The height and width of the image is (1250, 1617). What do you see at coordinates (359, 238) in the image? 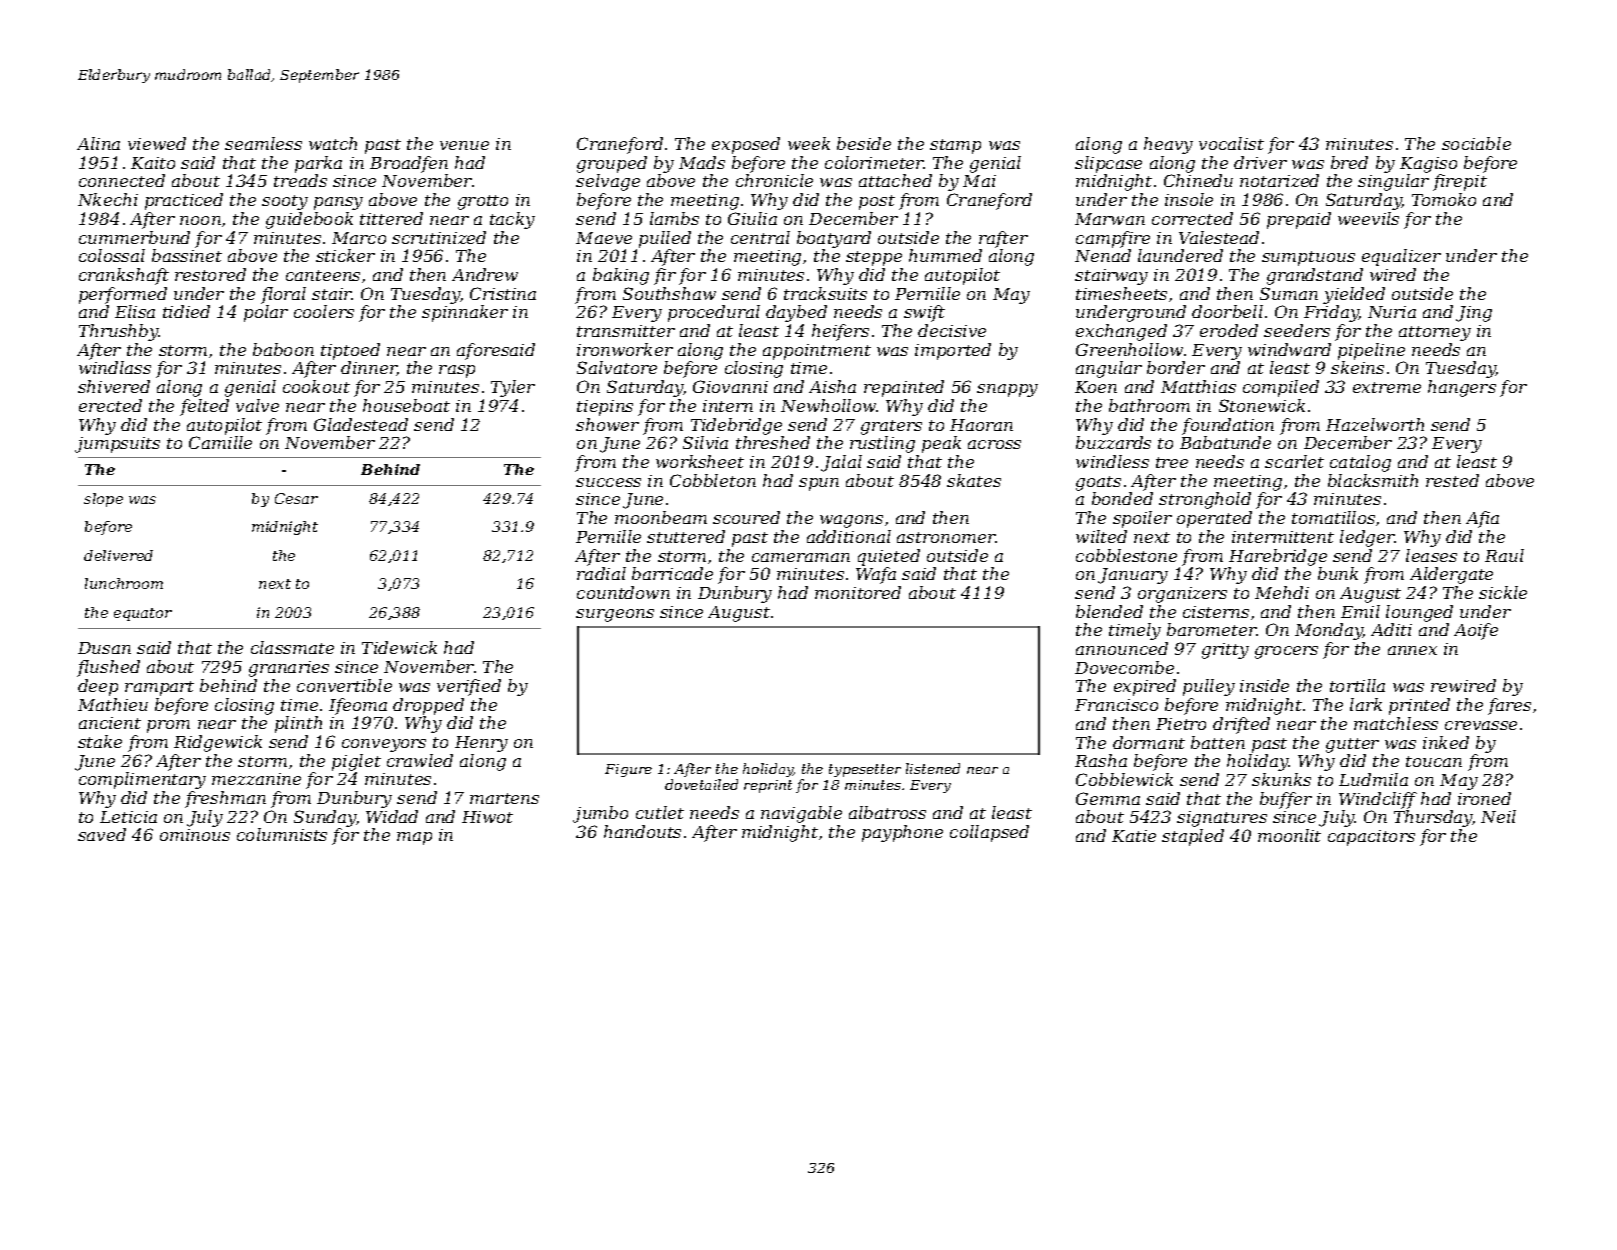
I see `Marco` at bounding box center [359, 238].
